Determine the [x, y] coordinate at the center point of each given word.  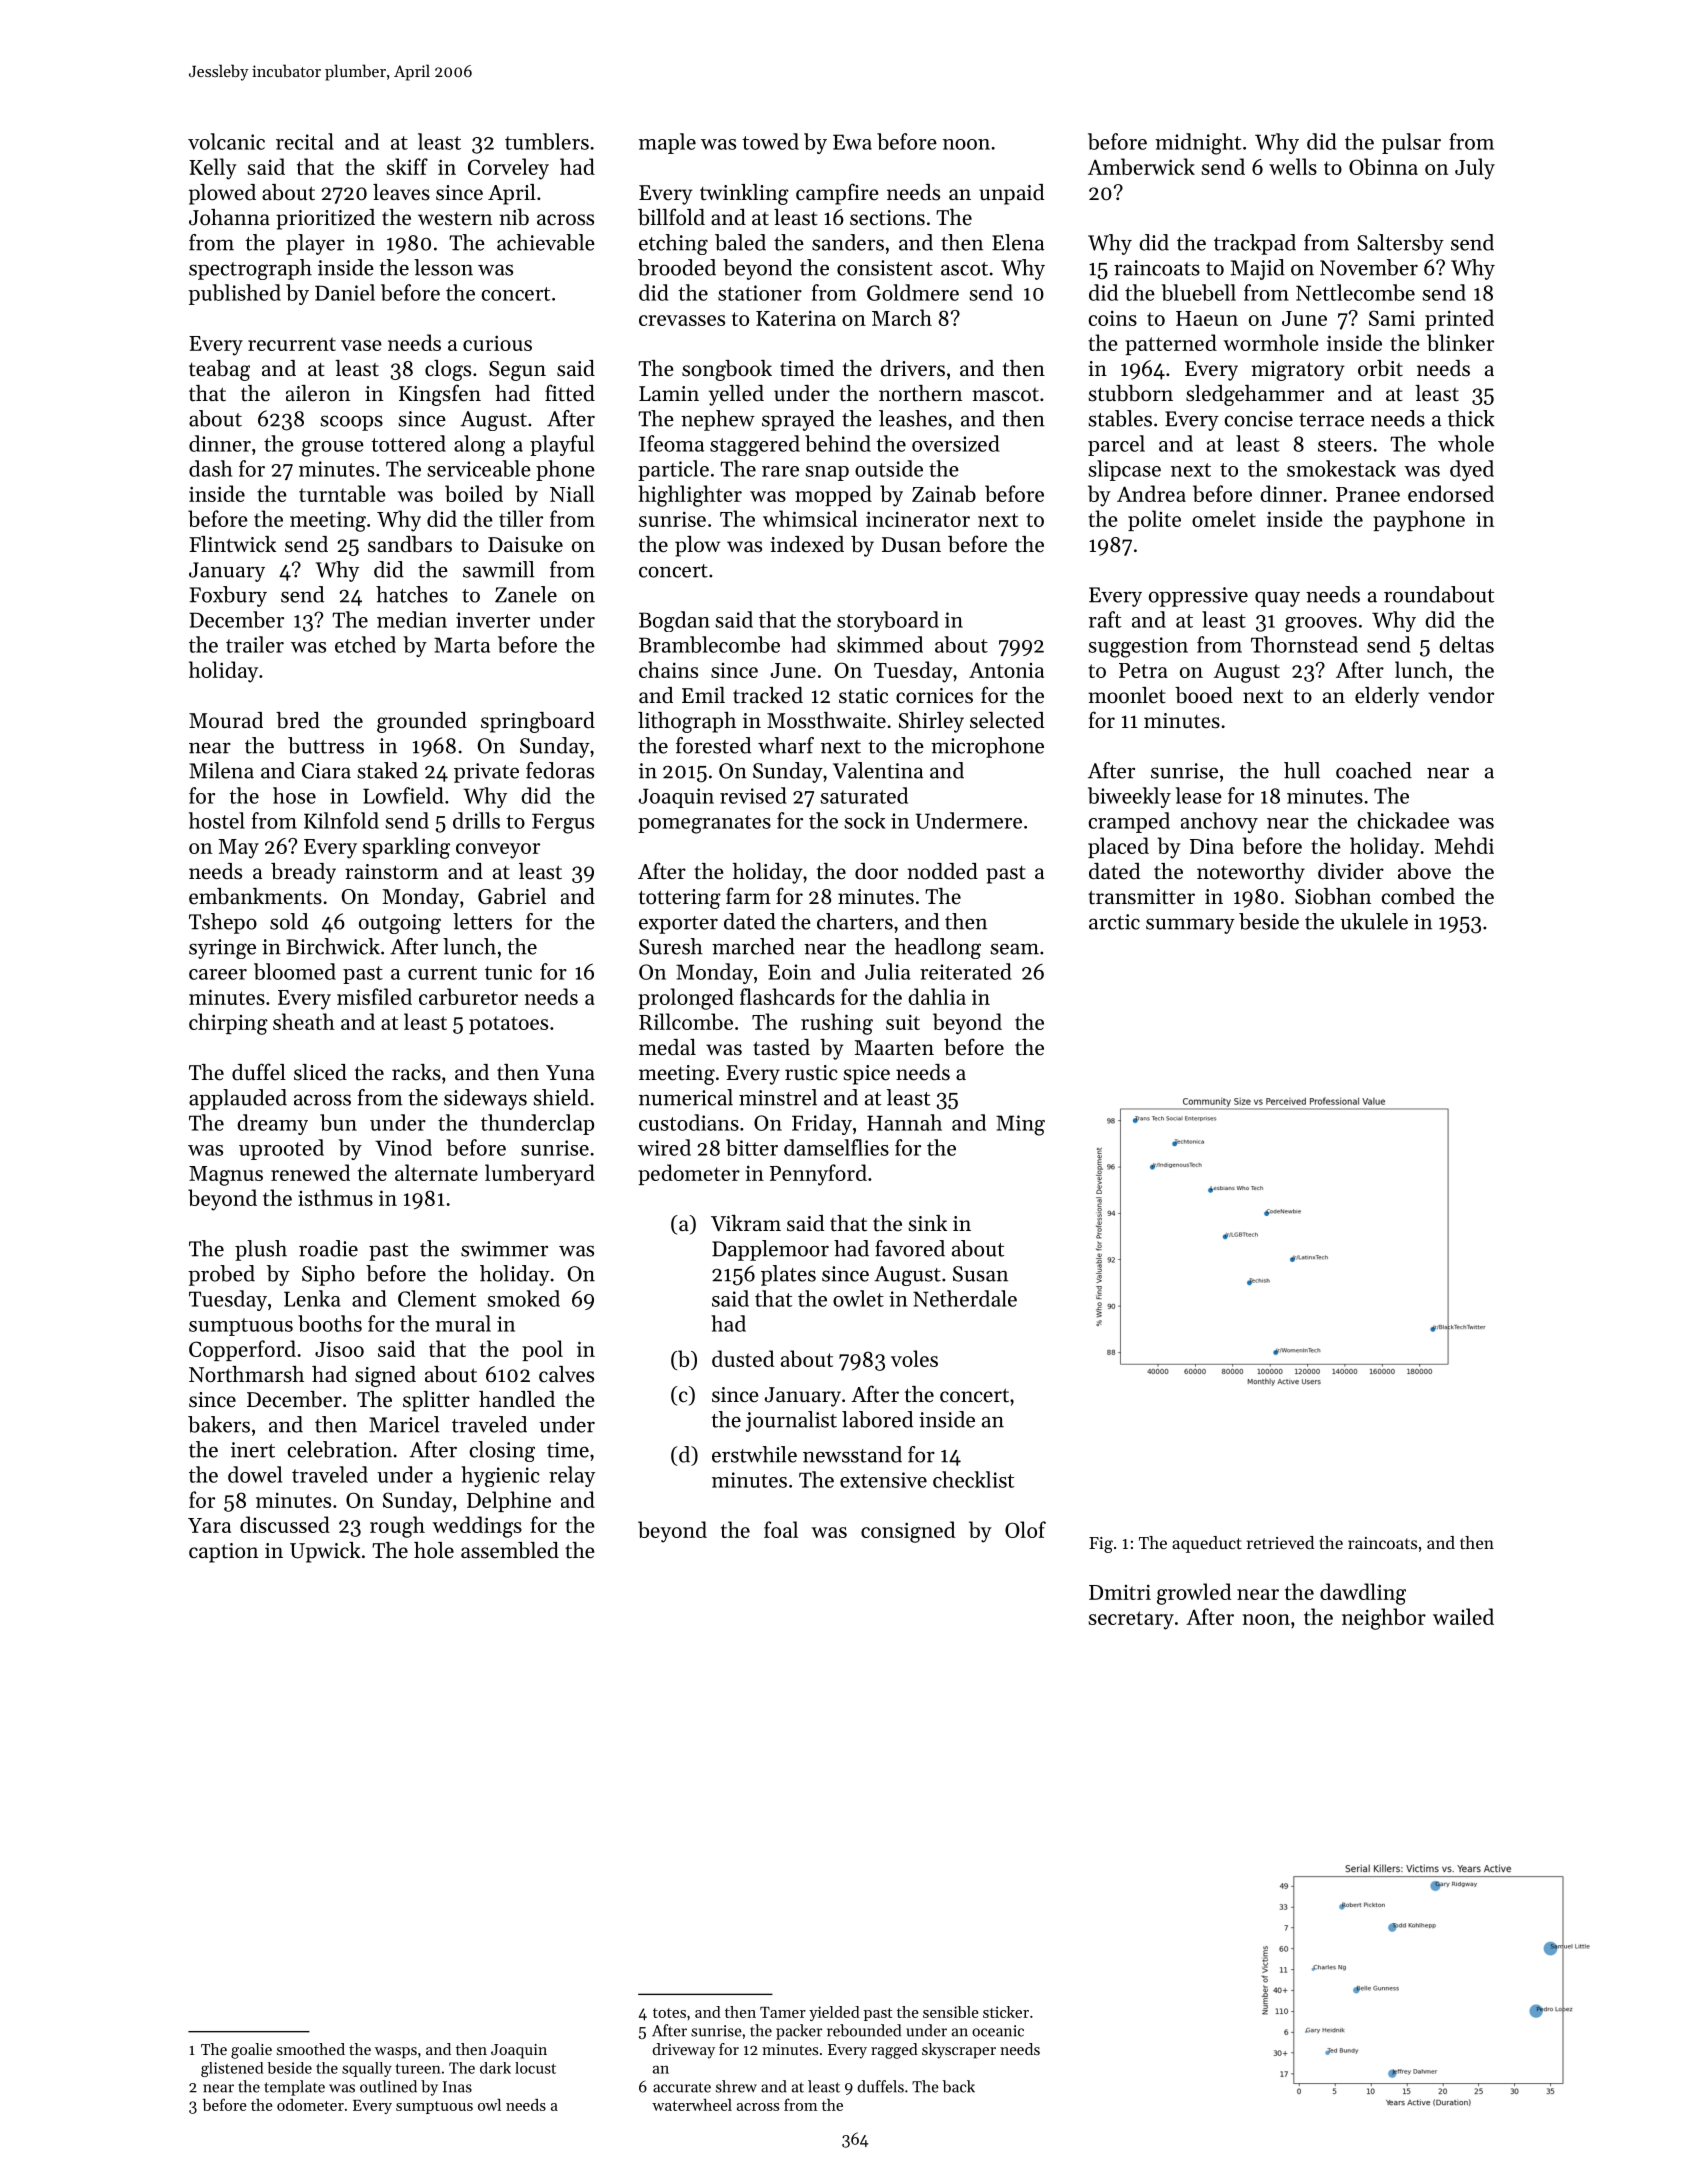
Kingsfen [440, 395]
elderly [1387, 697]
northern [920, 393]
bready [303, 873]
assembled [510, 1550]
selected [1007, 720]
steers [1345, 445]
